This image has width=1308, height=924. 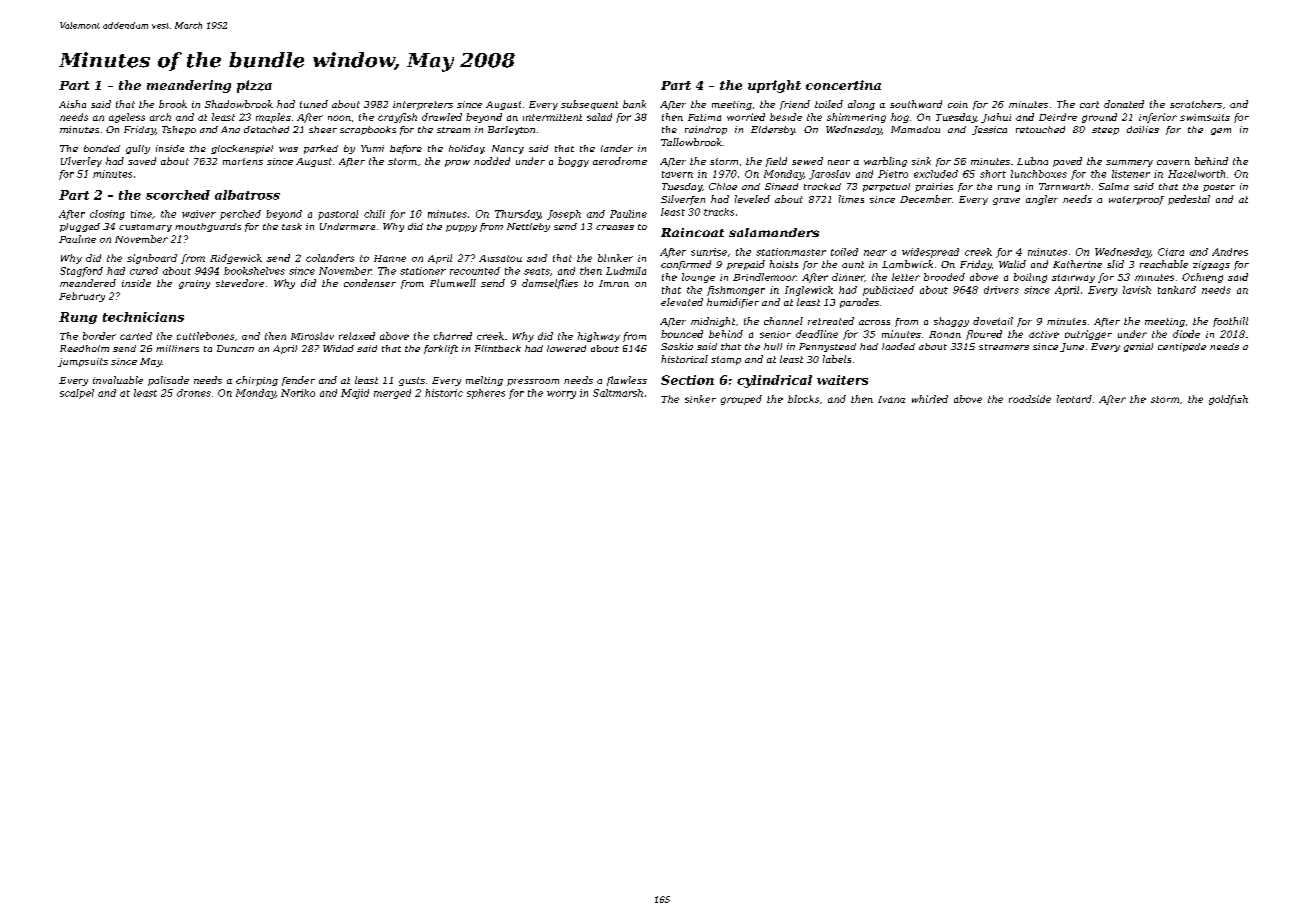 I want to click on concertina, so click(x=843, y=85).
